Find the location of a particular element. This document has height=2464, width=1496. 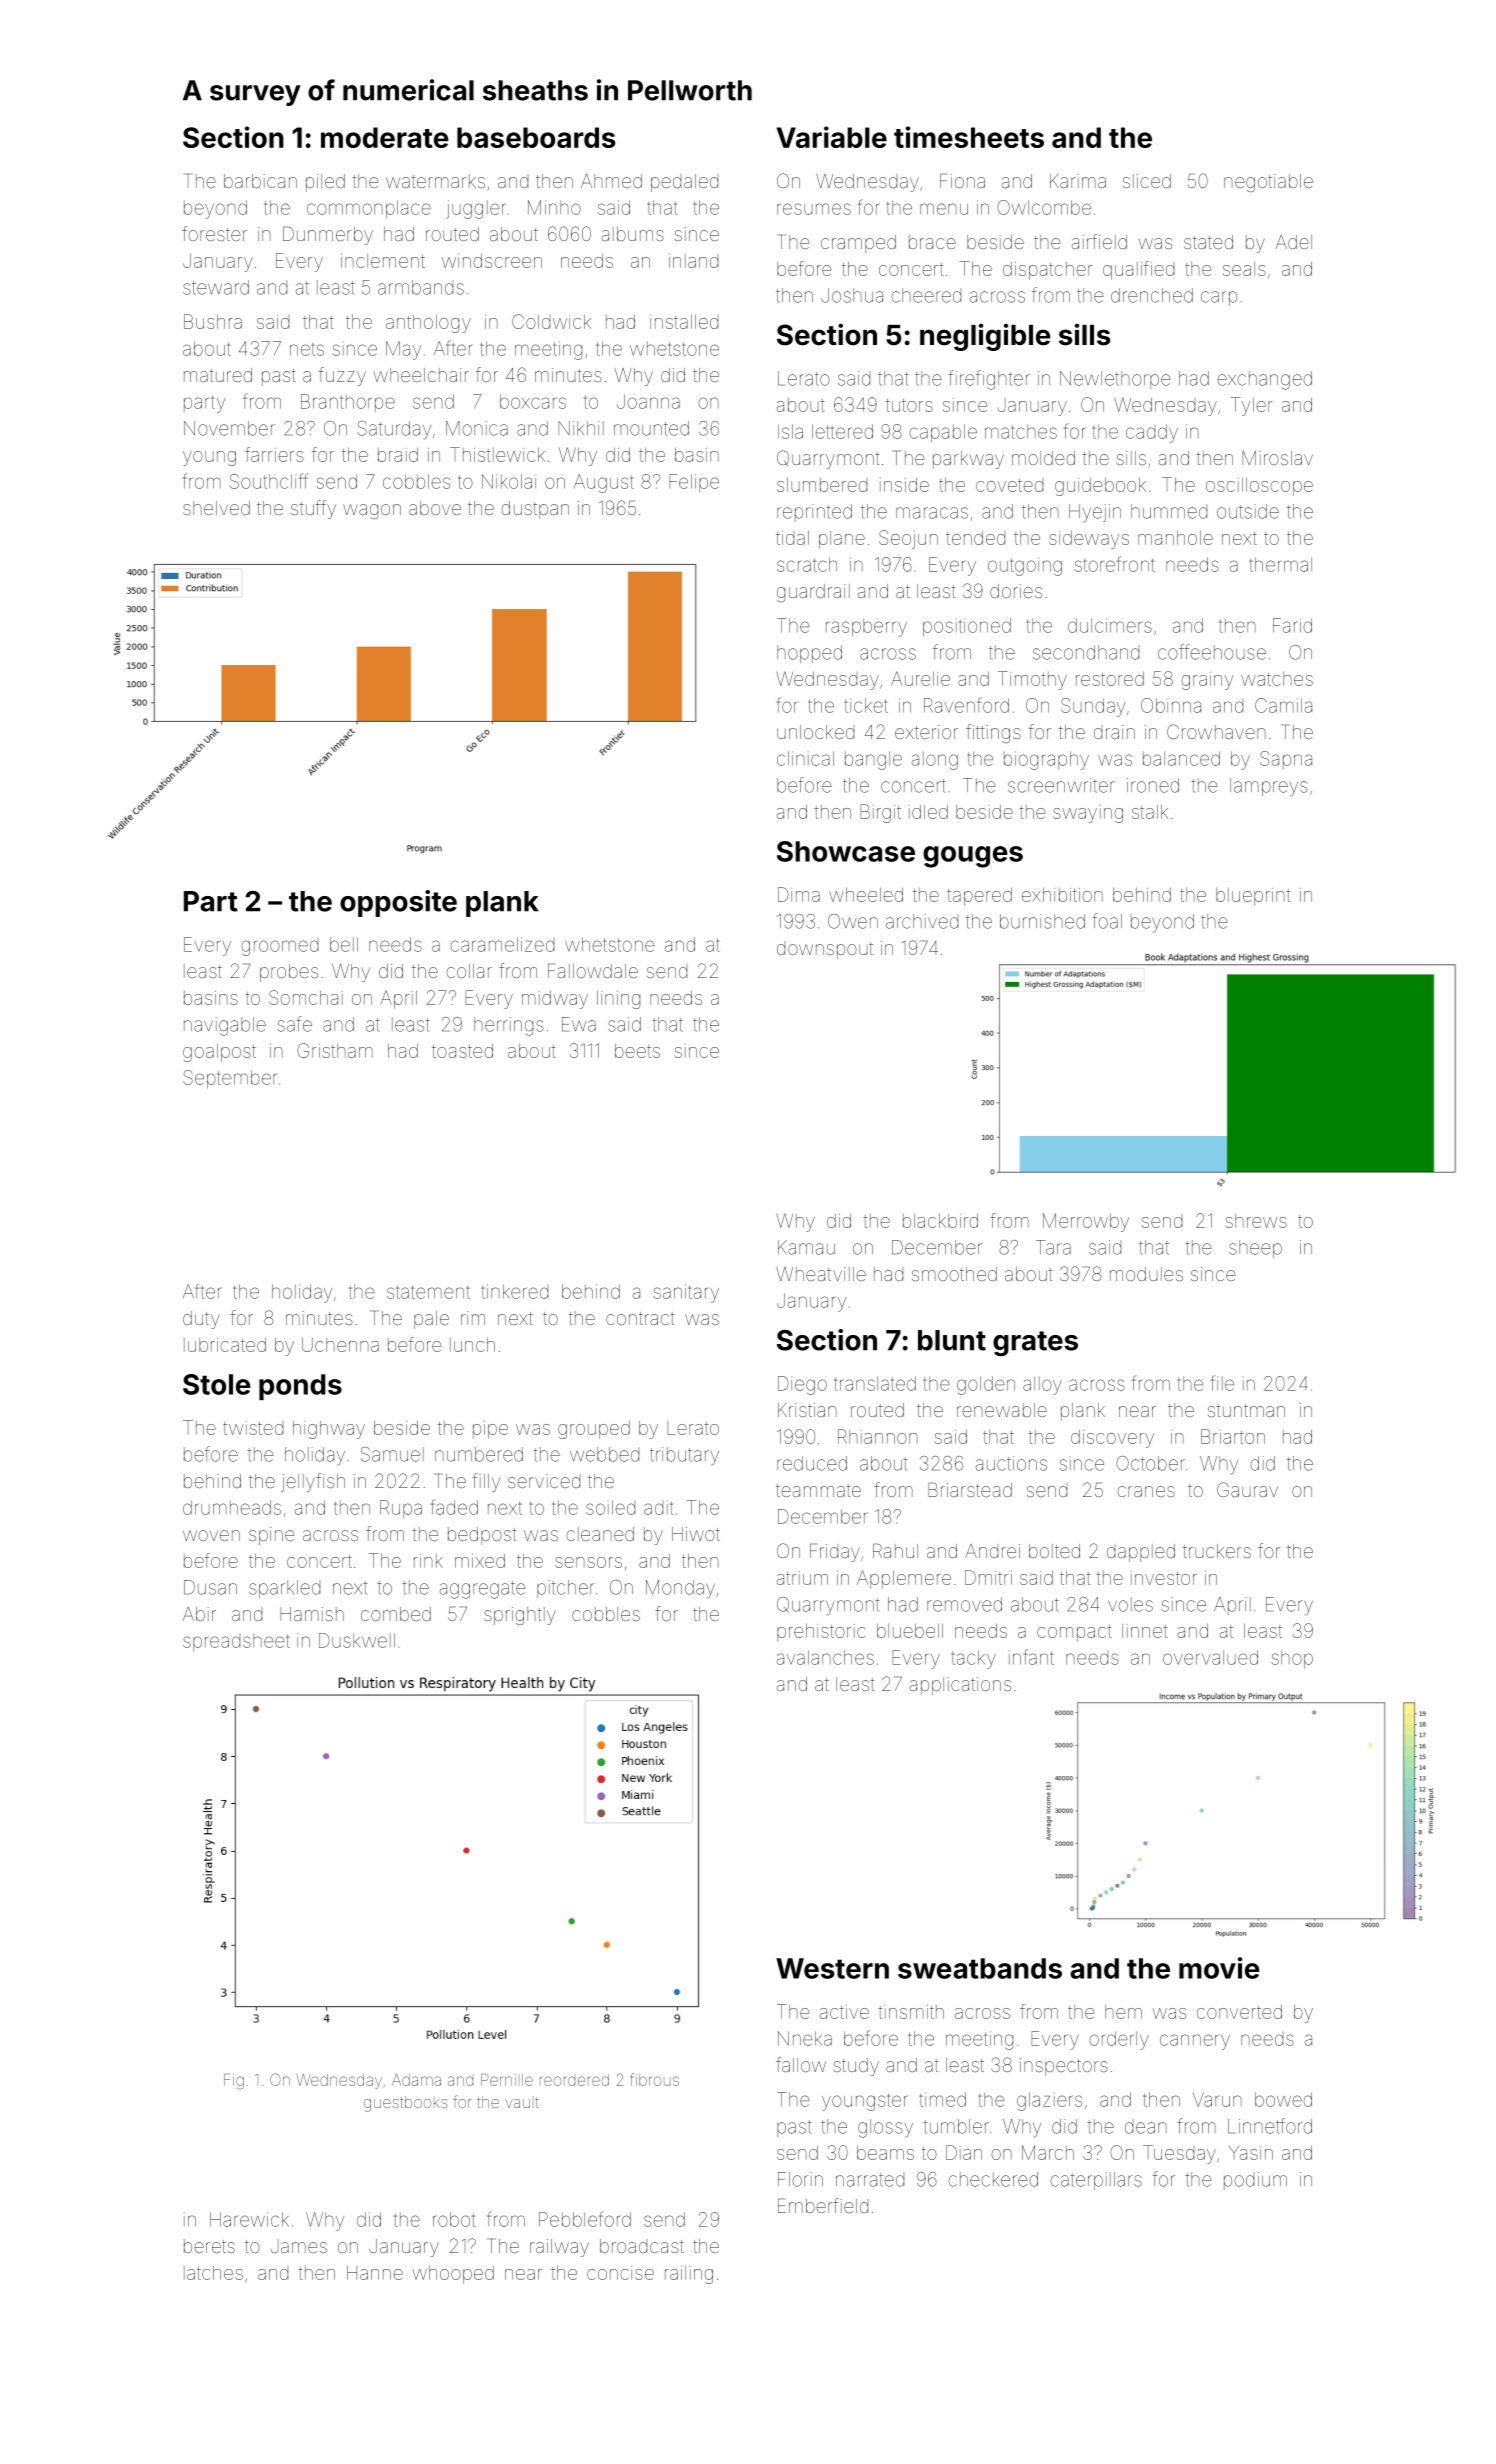

baseboards is located at coordinates (536, 137).
